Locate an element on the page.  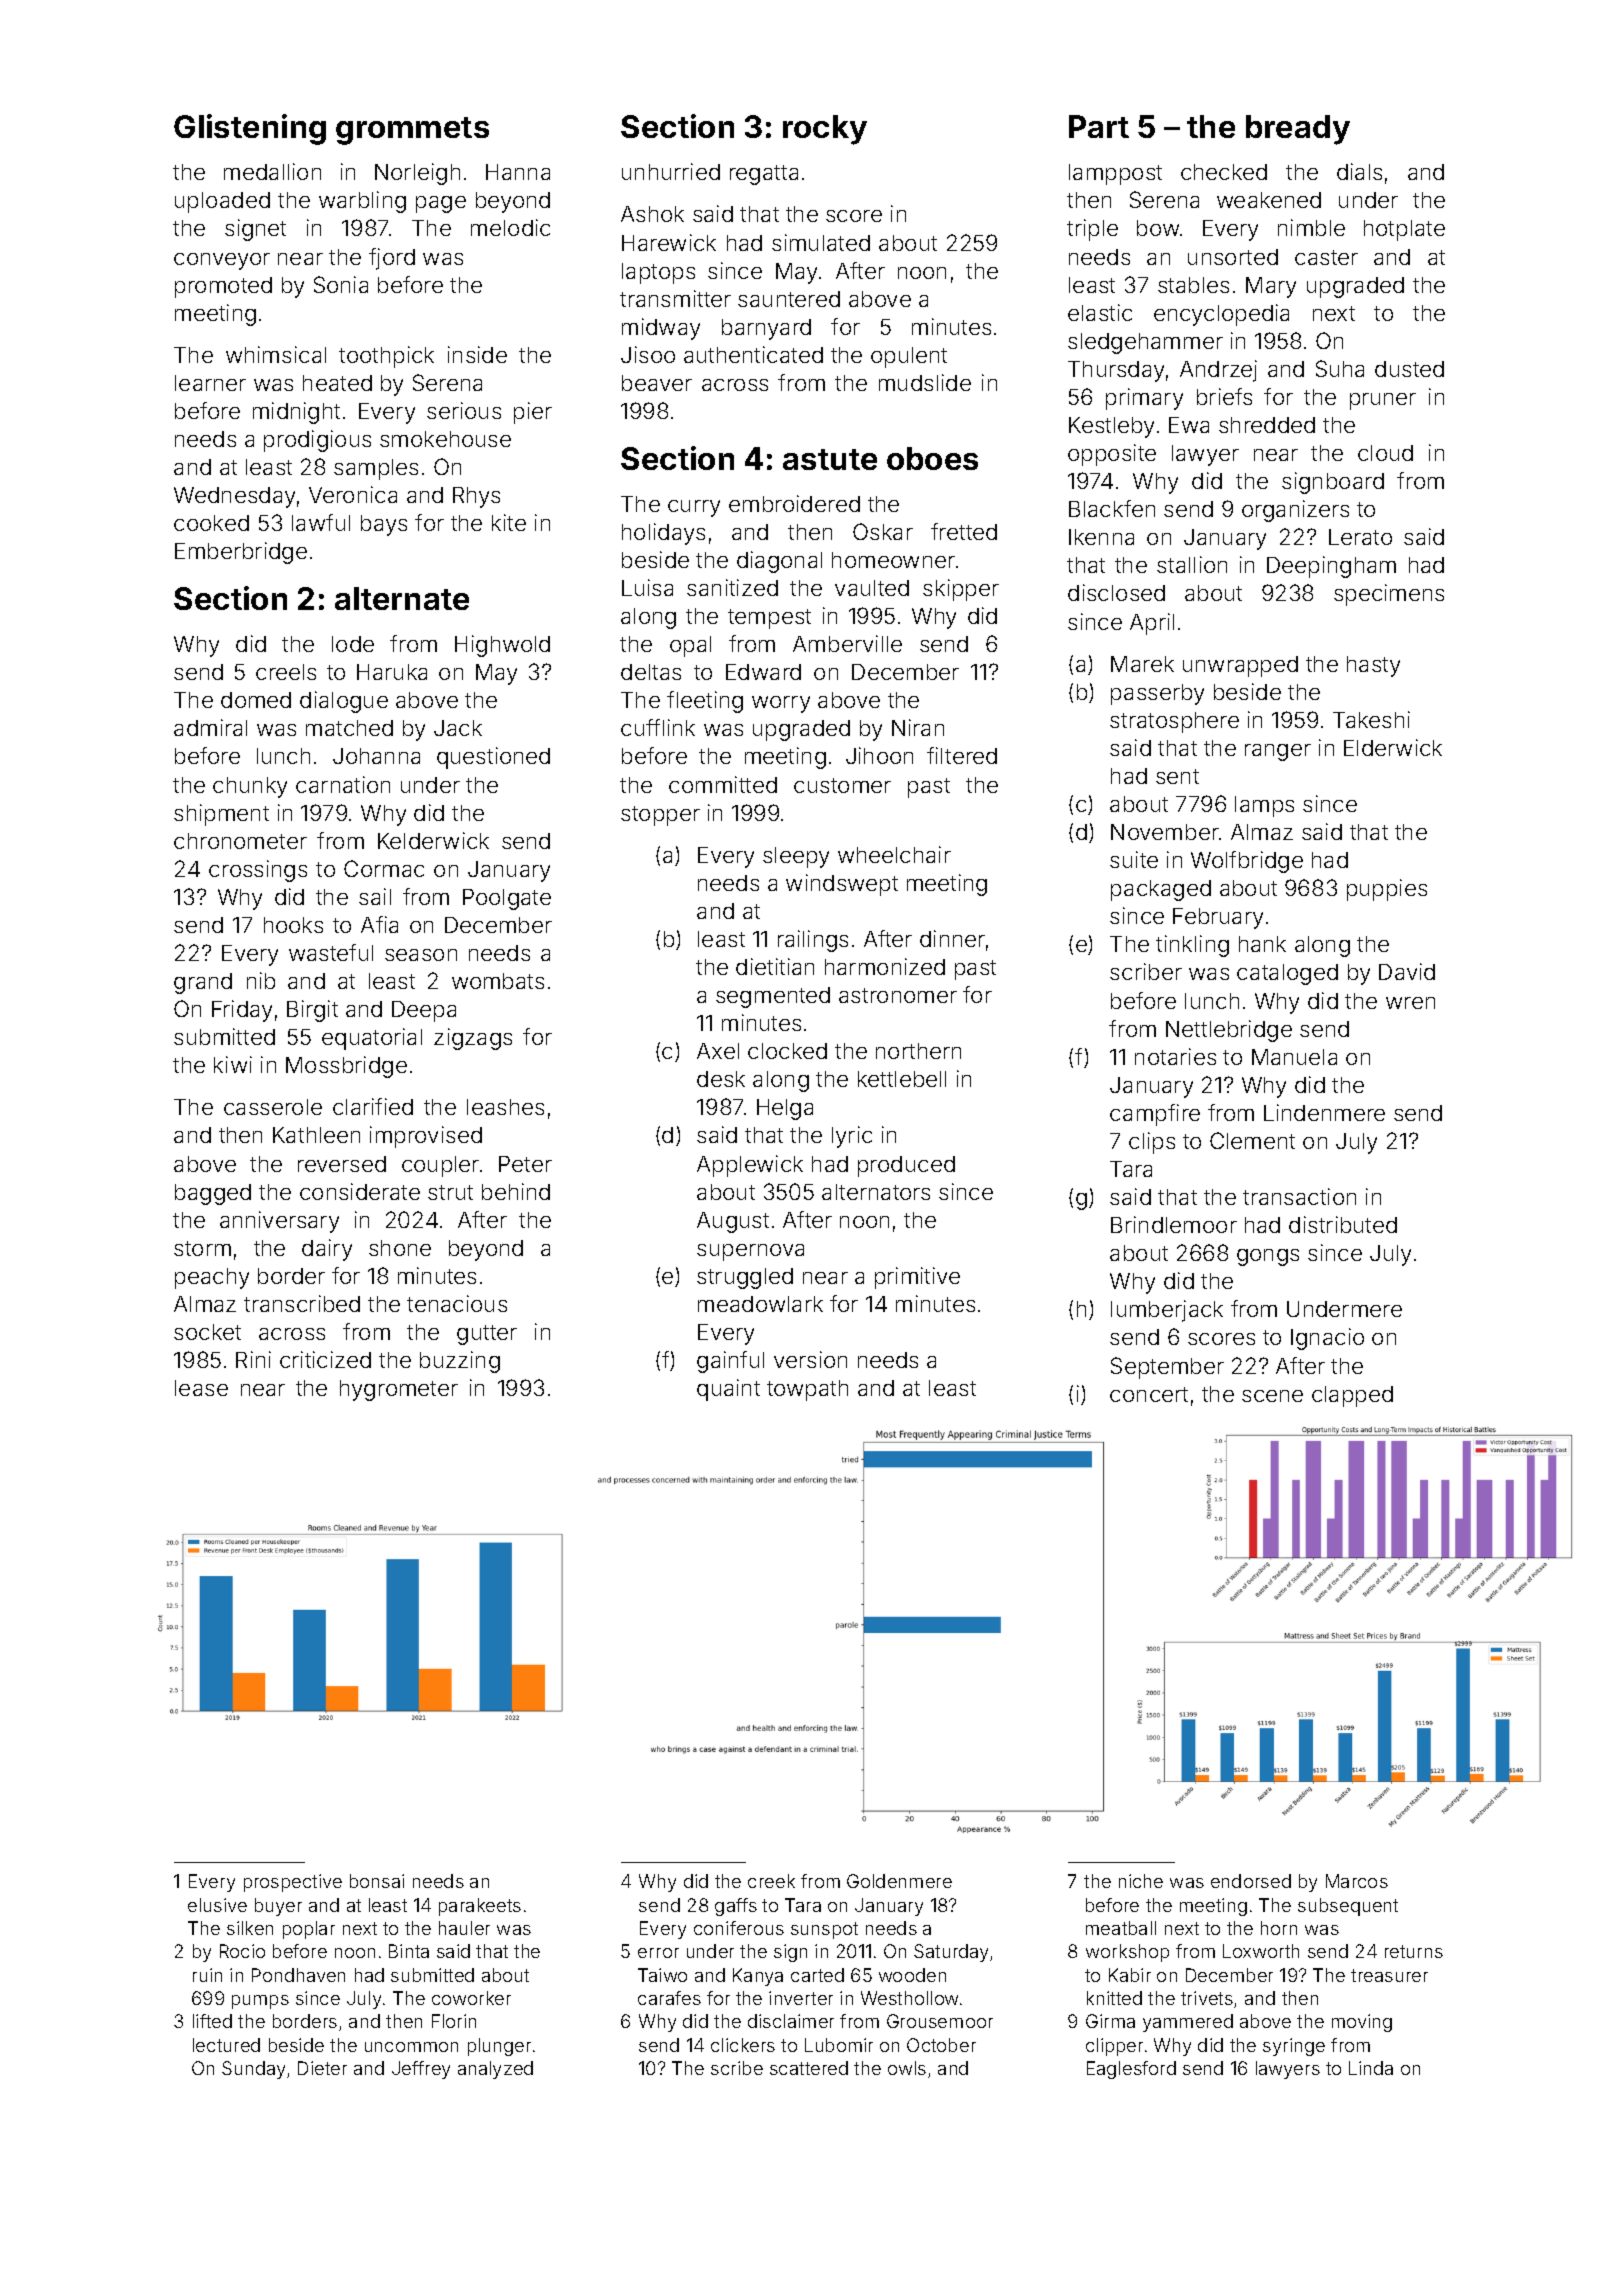
campfire is located at coordinates (1155, 1115).
